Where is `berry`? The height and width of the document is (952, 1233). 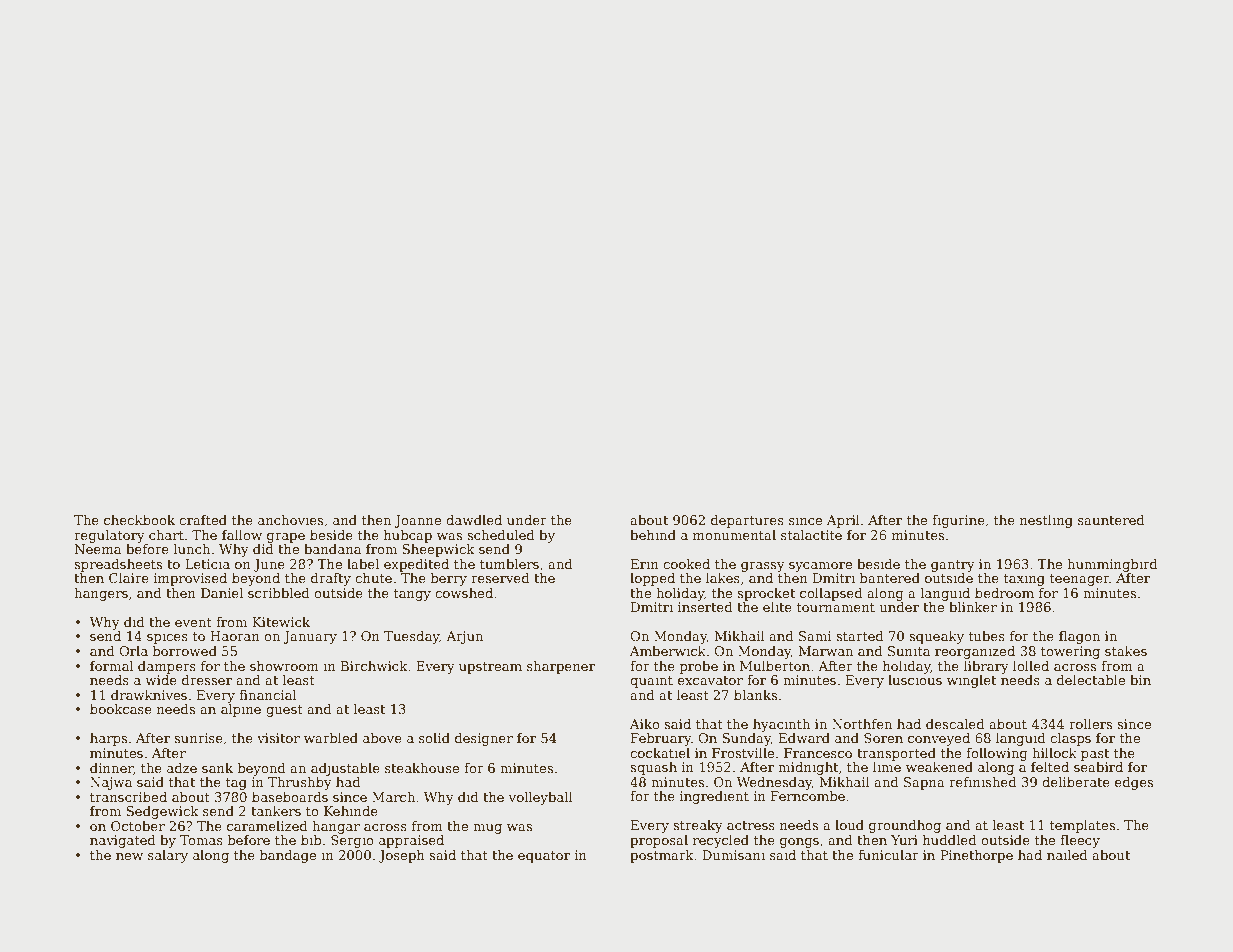
berry is located at coordinates (449, 579).
